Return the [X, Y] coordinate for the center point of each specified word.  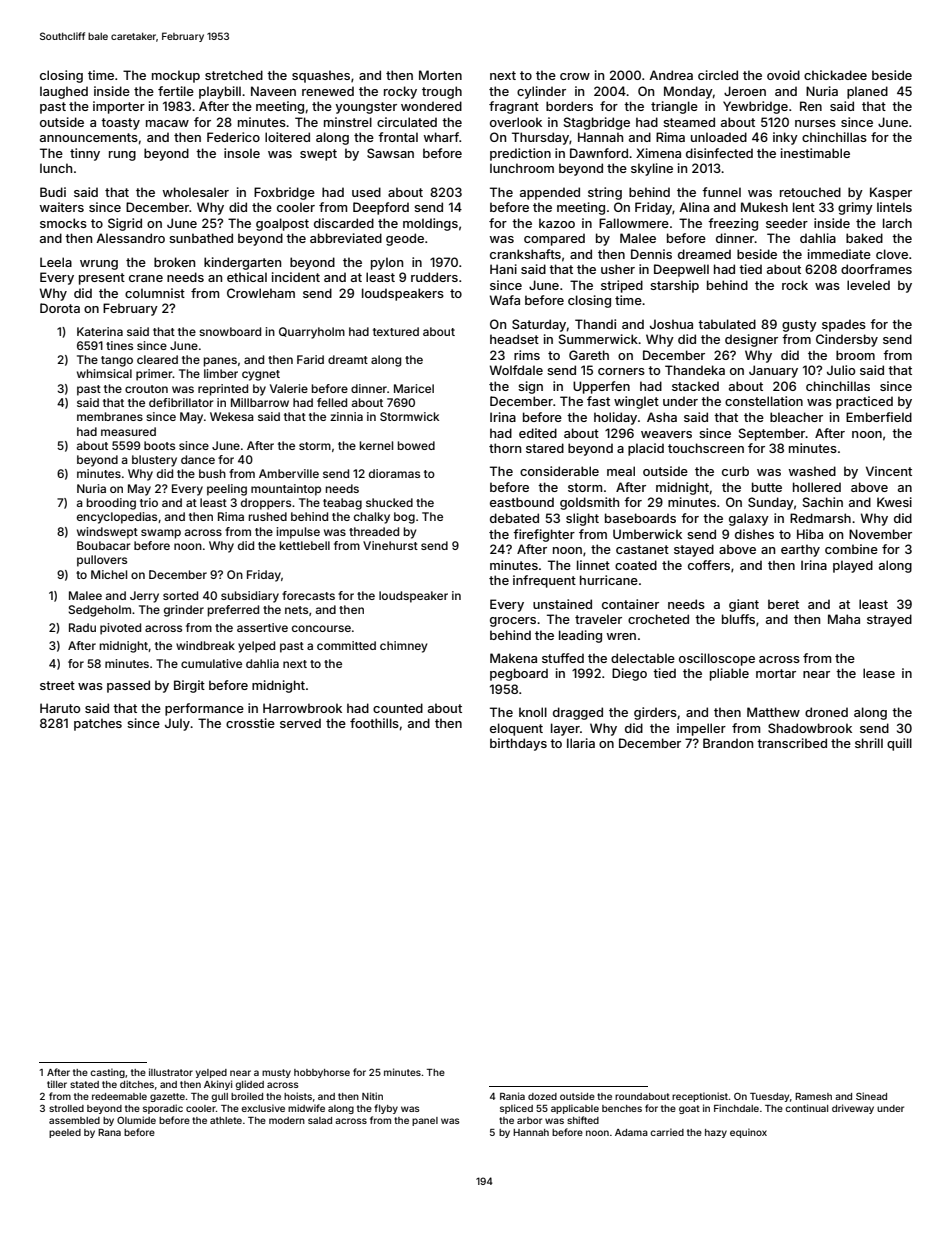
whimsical [104, 373]
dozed [542, 1096]
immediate [839, 254]
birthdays [518, 744]
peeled [65, 1133]
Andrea [671, 75]
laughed [64, 92]
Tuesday [769, 1097]
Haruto [60, 708]
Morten [440, 75]
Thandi [595, 324]
